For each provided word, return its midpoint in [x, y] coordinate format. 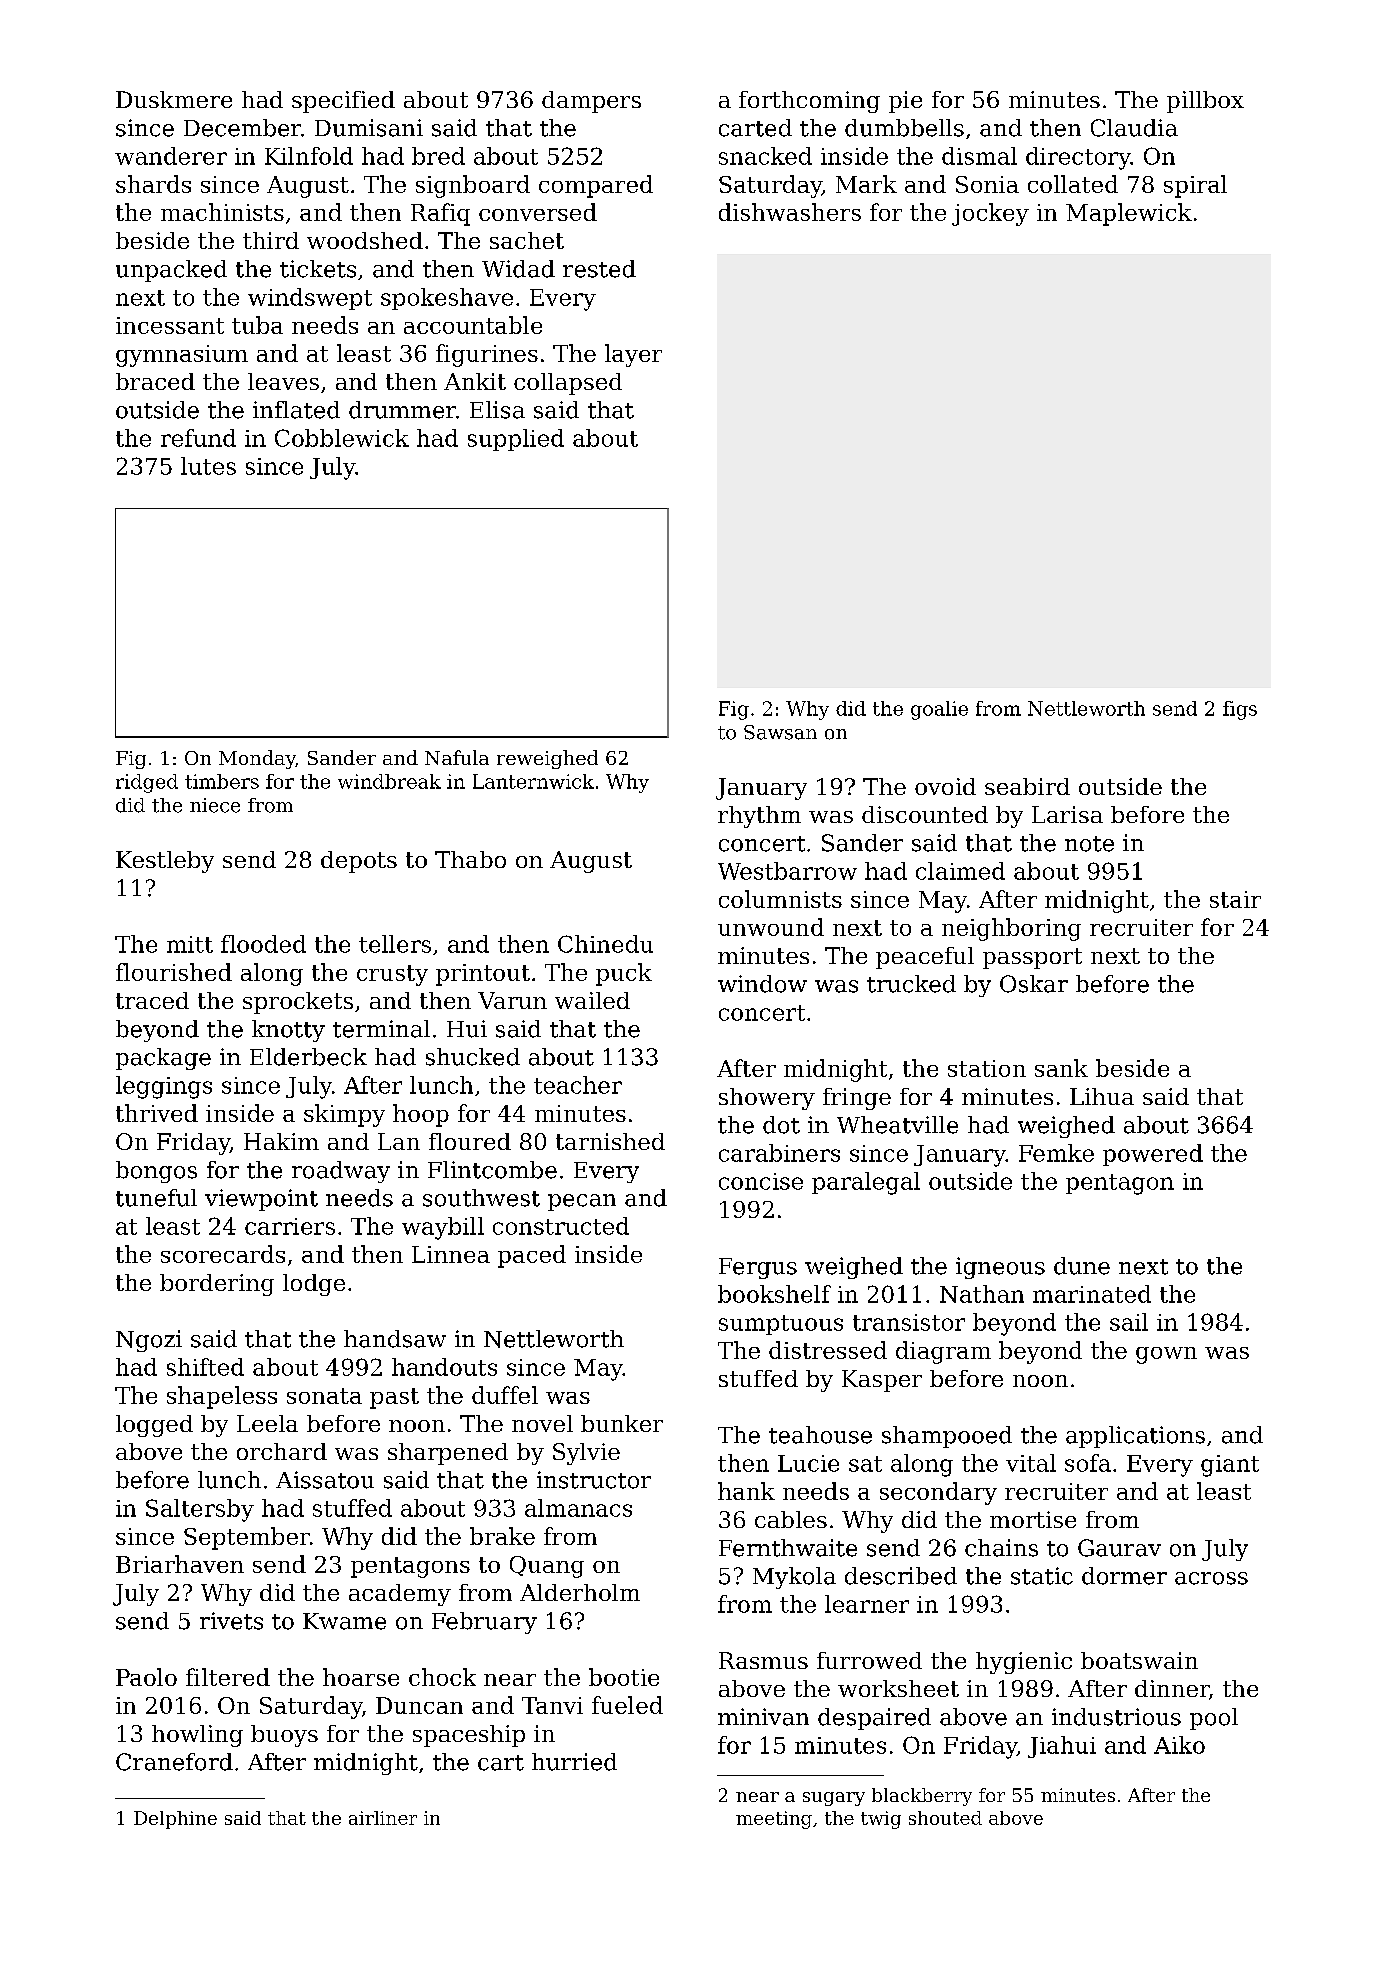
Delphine [175, 1820]
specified [343, 102]
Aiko [1179, 1745]
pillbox [1205, 102]
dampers [591, 102]
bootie [624, 1677]
